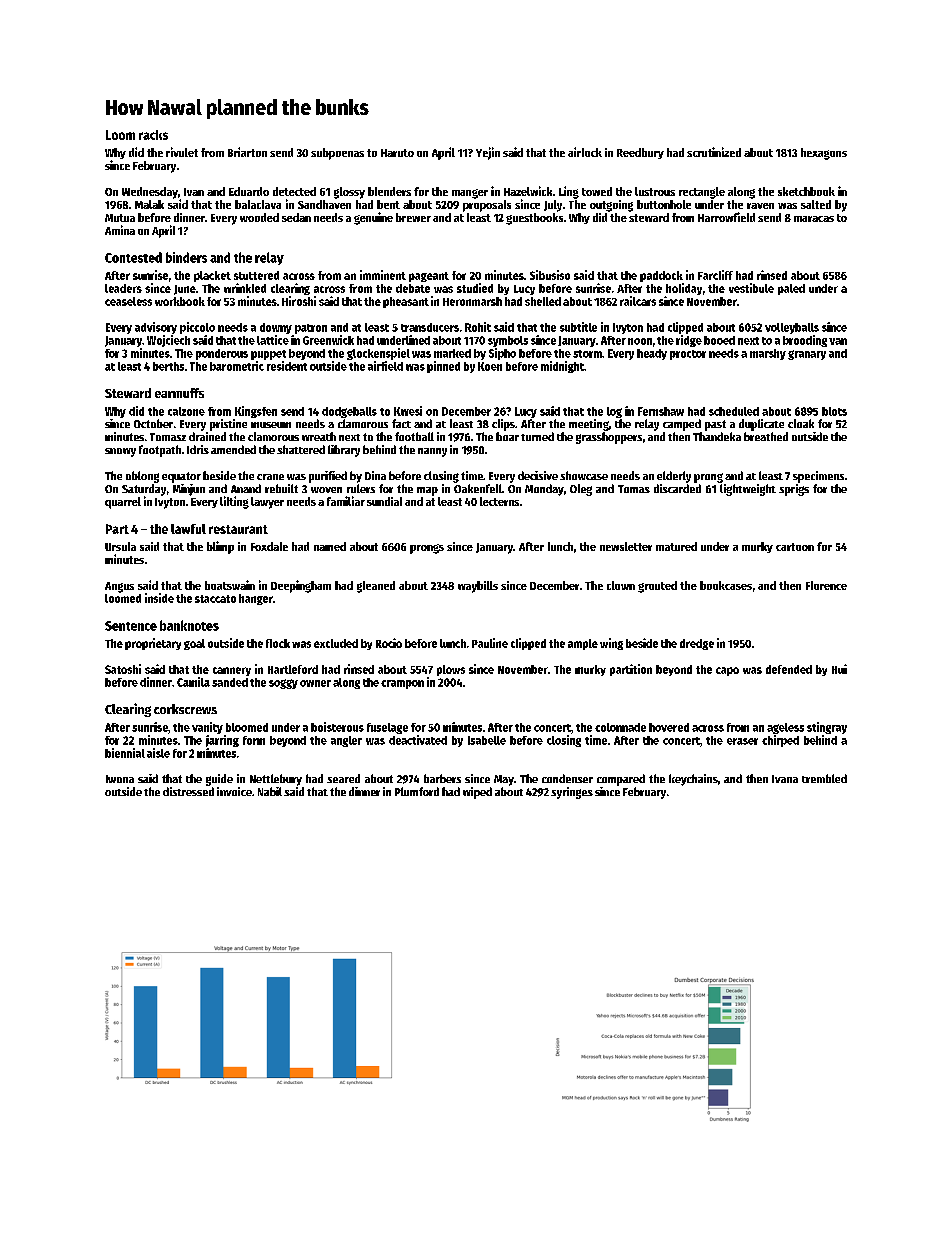 The width and height of the screenshot is (952, 1233). Describe the element at coordinates (389, 191) in the screenshot. I see `blenders` at that location.
